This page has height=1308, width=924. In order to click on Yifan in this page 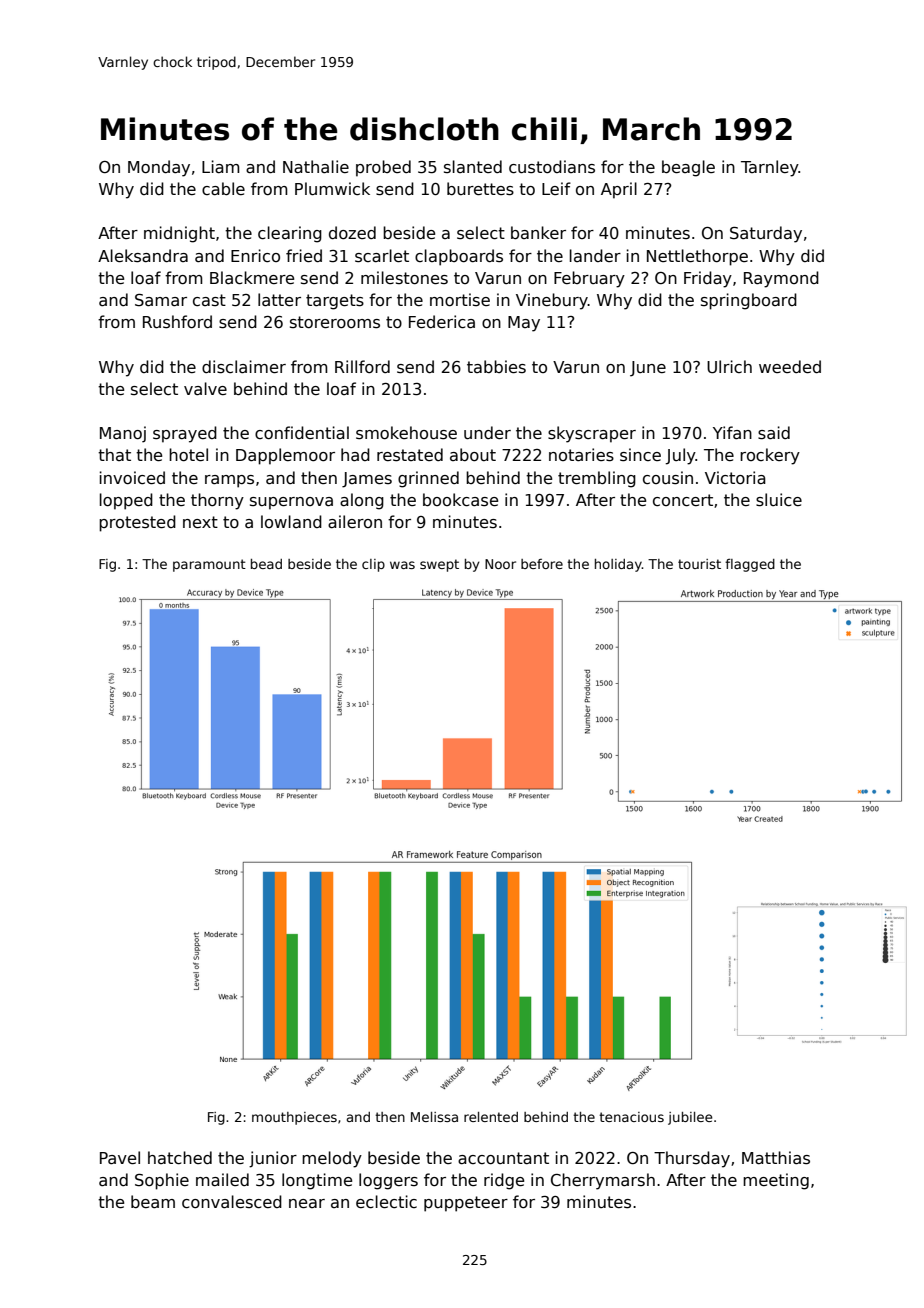, I will do `click(732, 432)`.
